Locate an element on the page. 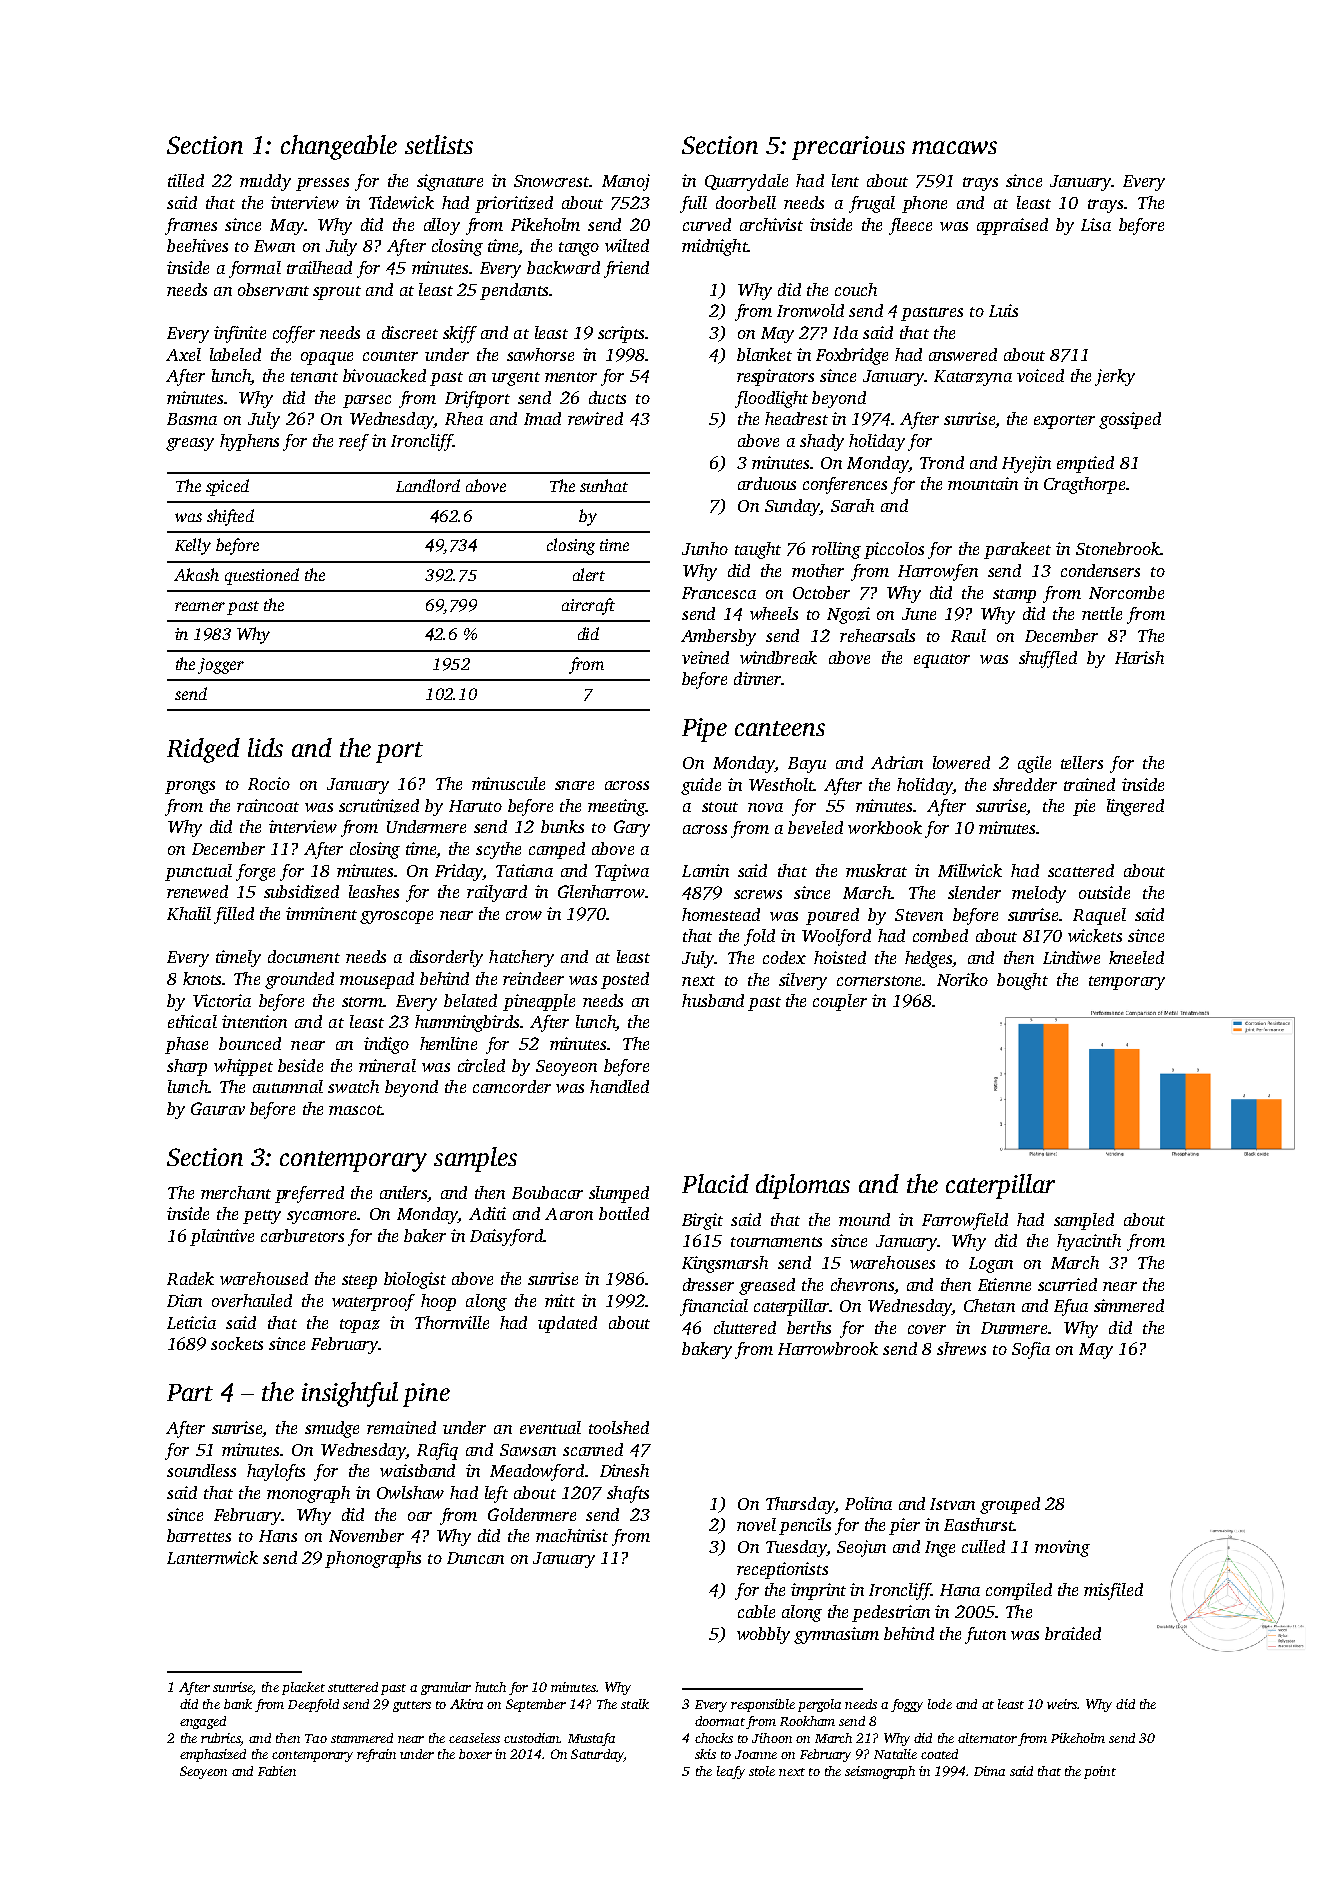  pencils is located at coordinates (805, 1526).
